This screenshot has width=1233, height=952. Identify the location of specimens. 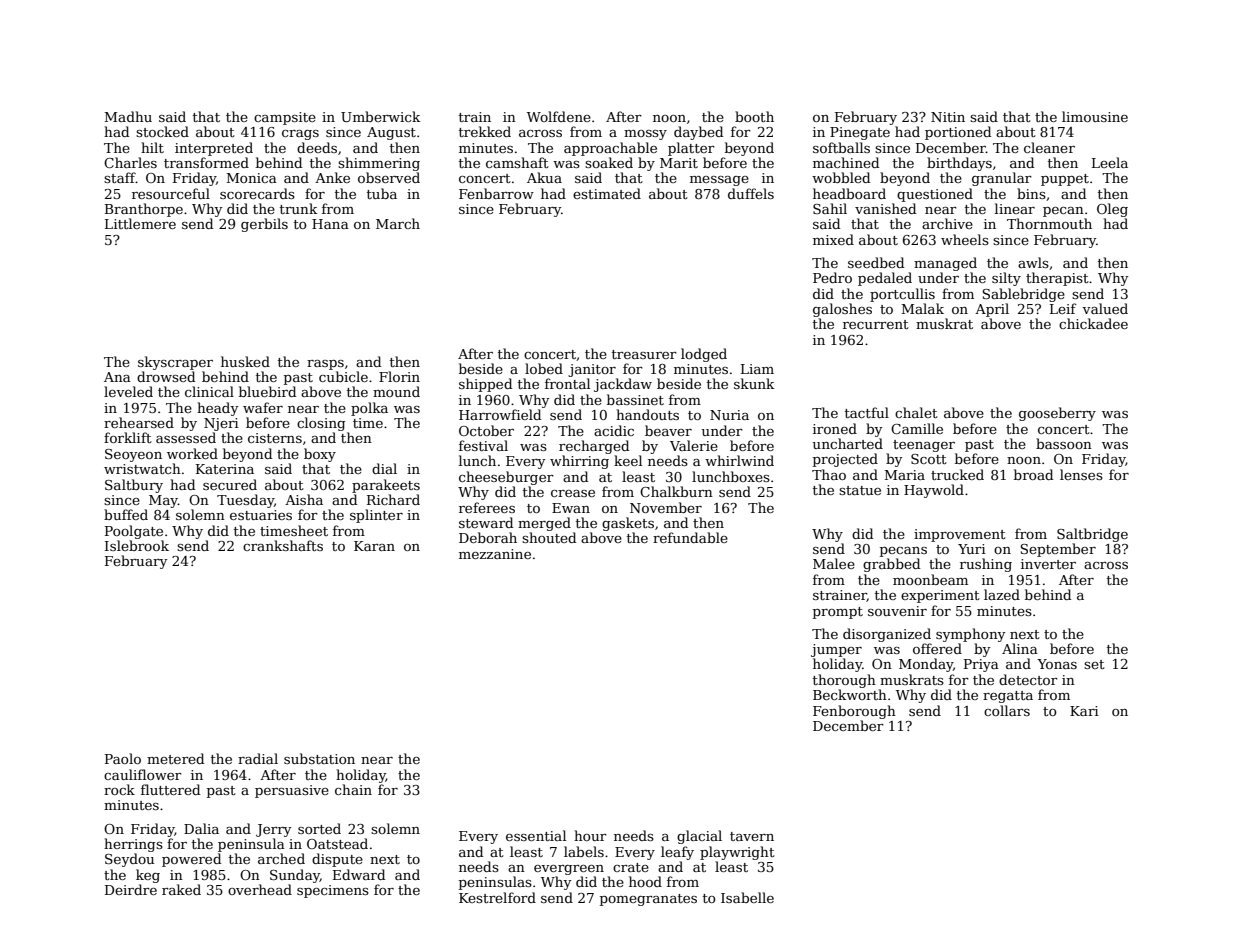
(333, 891).
